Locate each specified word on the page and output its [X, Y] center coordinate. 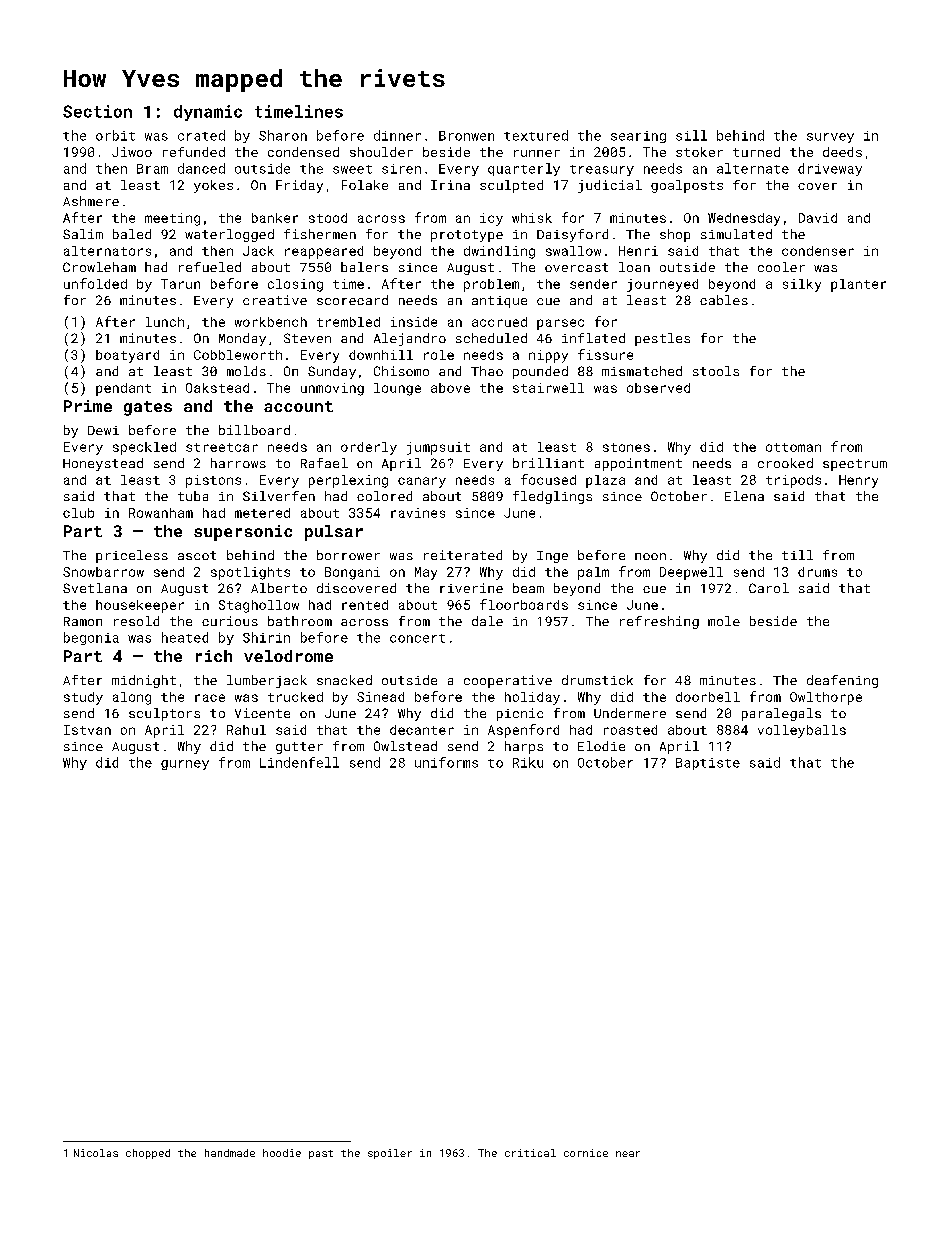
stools [716, 371]
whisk [532, 218]
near [628, 1154]
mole [724, 621]
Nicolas [96, 1153]
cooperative [508, 681]
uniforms [446, 762]
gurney [185, 765]
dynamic [208, 113]
